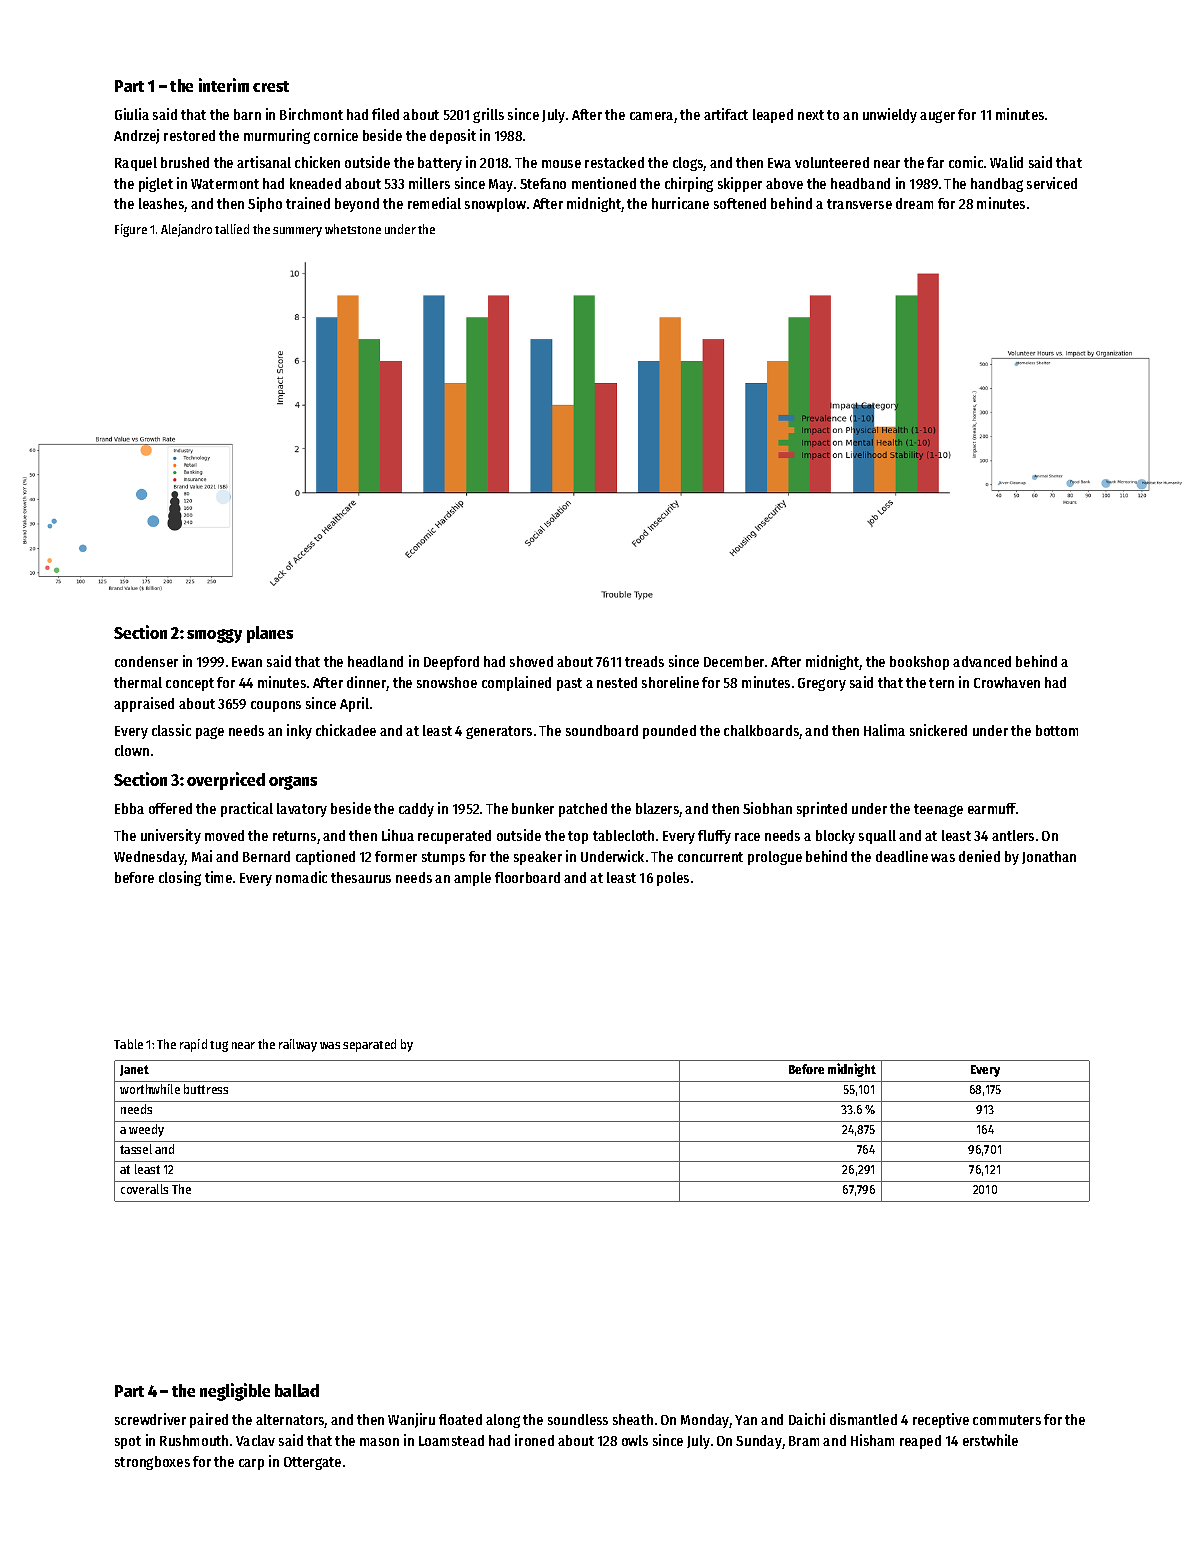 The image size is (1204, 1558). What do you see at coordinates (644, 661) in the image?
I see `treads` at bounding box center [644, 661].
